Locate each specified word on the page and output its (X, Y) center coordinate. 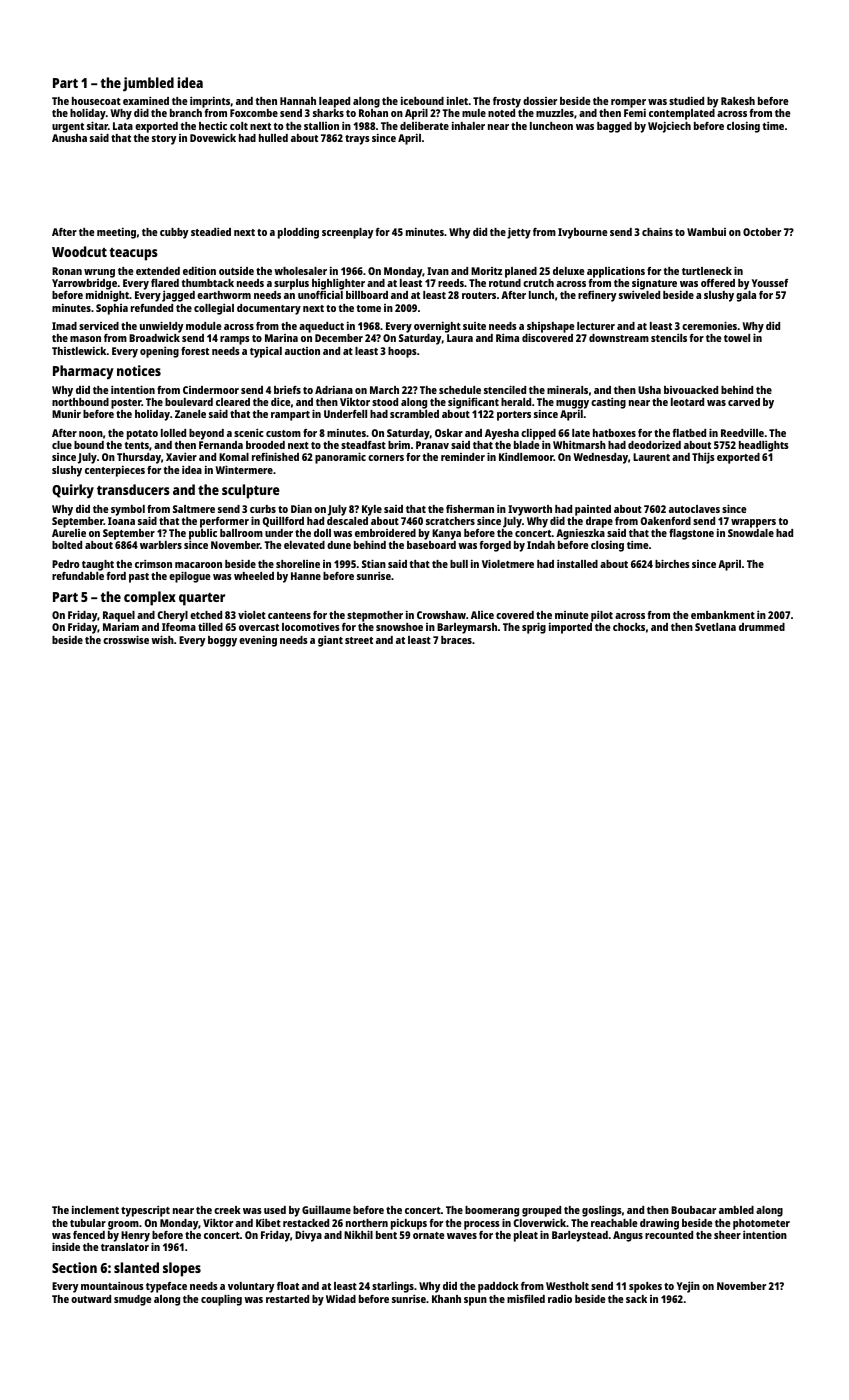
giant (330, 641)
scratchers (450, 521)
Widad (341, 1299)
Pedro (66, 564)
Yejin (688, 1287)
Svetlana (715, 627)
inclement (95, 1210)
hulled (273, 138)
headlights (764, 446)
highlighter (338, 284)
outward (91, 1299)
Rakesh (738, 101)
